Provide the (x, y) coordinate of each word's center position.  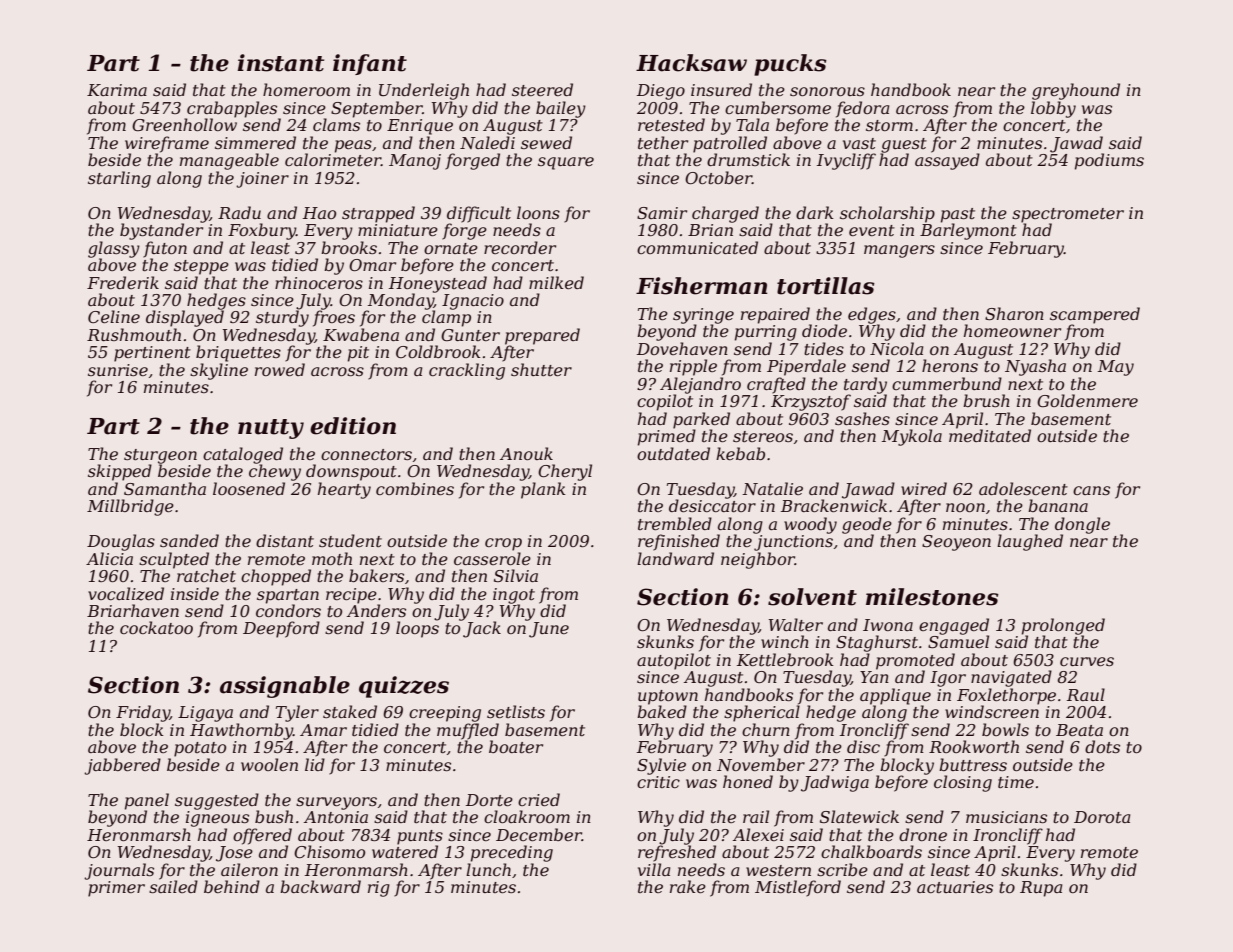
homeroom (306, 89)
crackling (467, 371)
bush (274, 816)
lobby (1053, 109)
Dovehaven (682, 348)
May (1116, 368)
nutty (271, 429)
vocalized (126, 594)
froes (334, 318)
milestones (932, 597)
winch (785, 641)
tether (663, 142)
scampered (1095, 315)
